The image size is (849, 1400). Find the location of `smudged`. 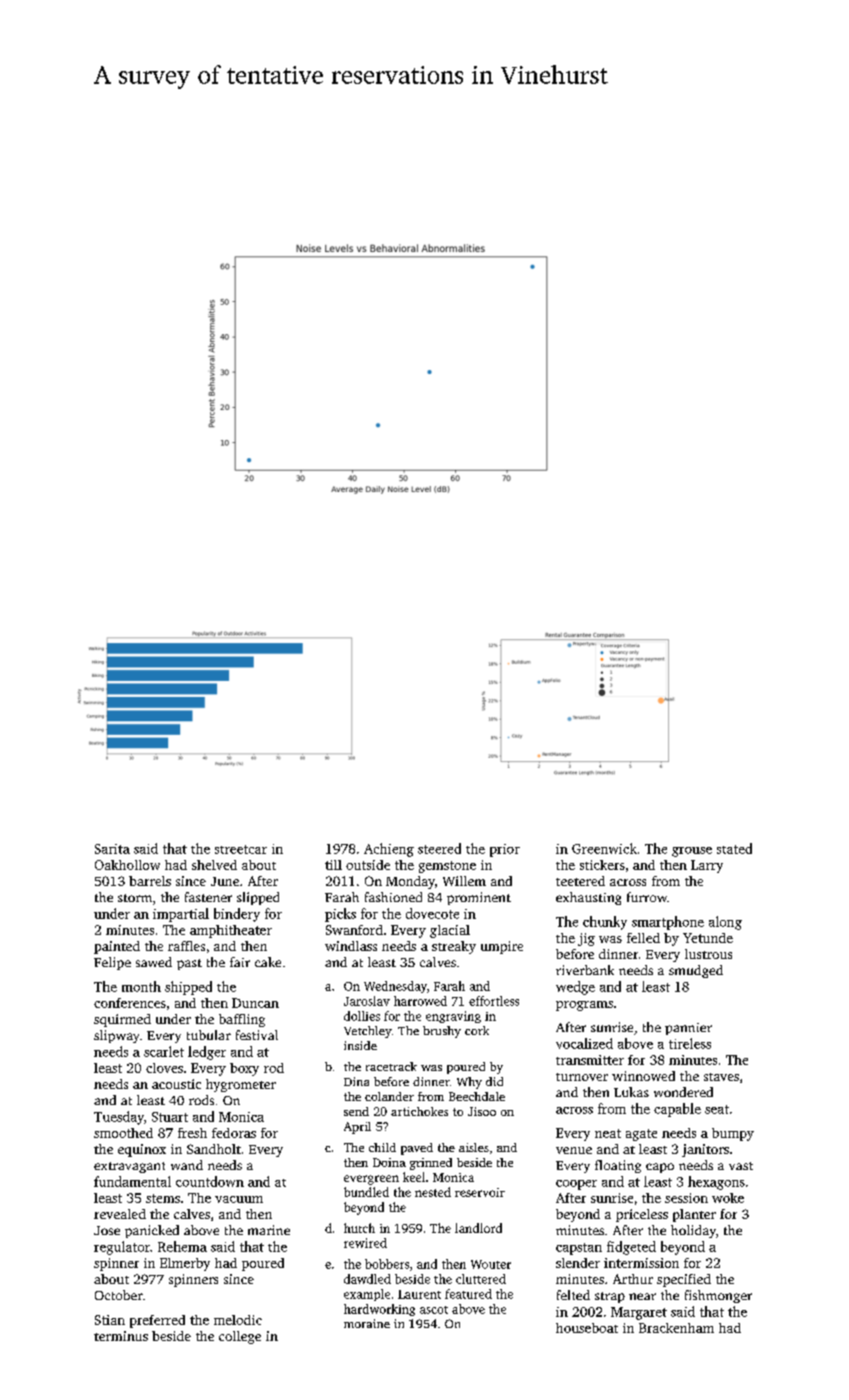

smudged is located at coordinates (696, 971).
